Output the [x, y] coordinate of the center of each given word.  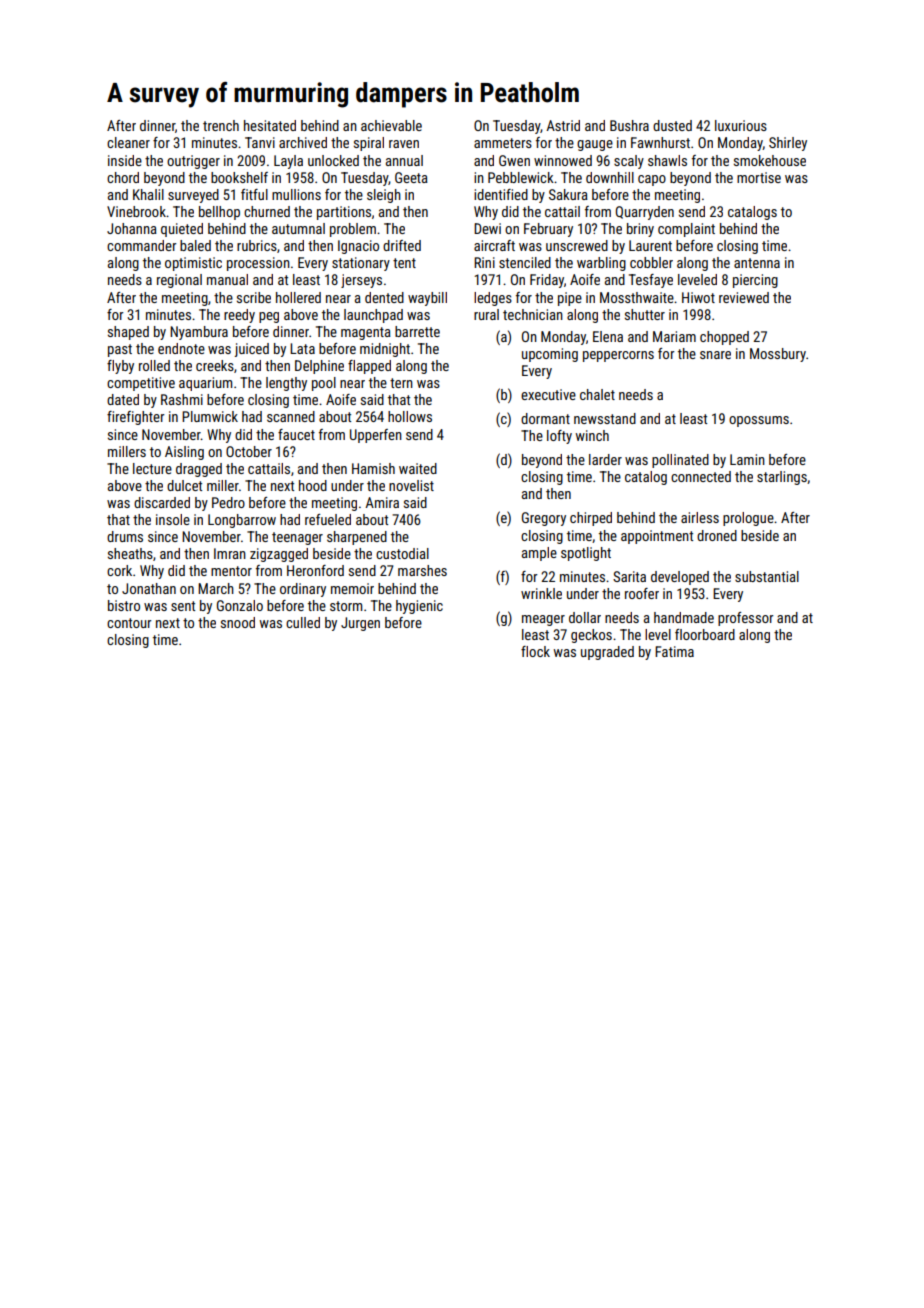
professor [745, 619]
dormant [545, 418]
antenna [757, 263]
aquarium [205, 384]
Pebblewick [521, 177]
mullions [296, 194]
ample [539, 554]
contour [129, 623]
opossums [759, 421]
